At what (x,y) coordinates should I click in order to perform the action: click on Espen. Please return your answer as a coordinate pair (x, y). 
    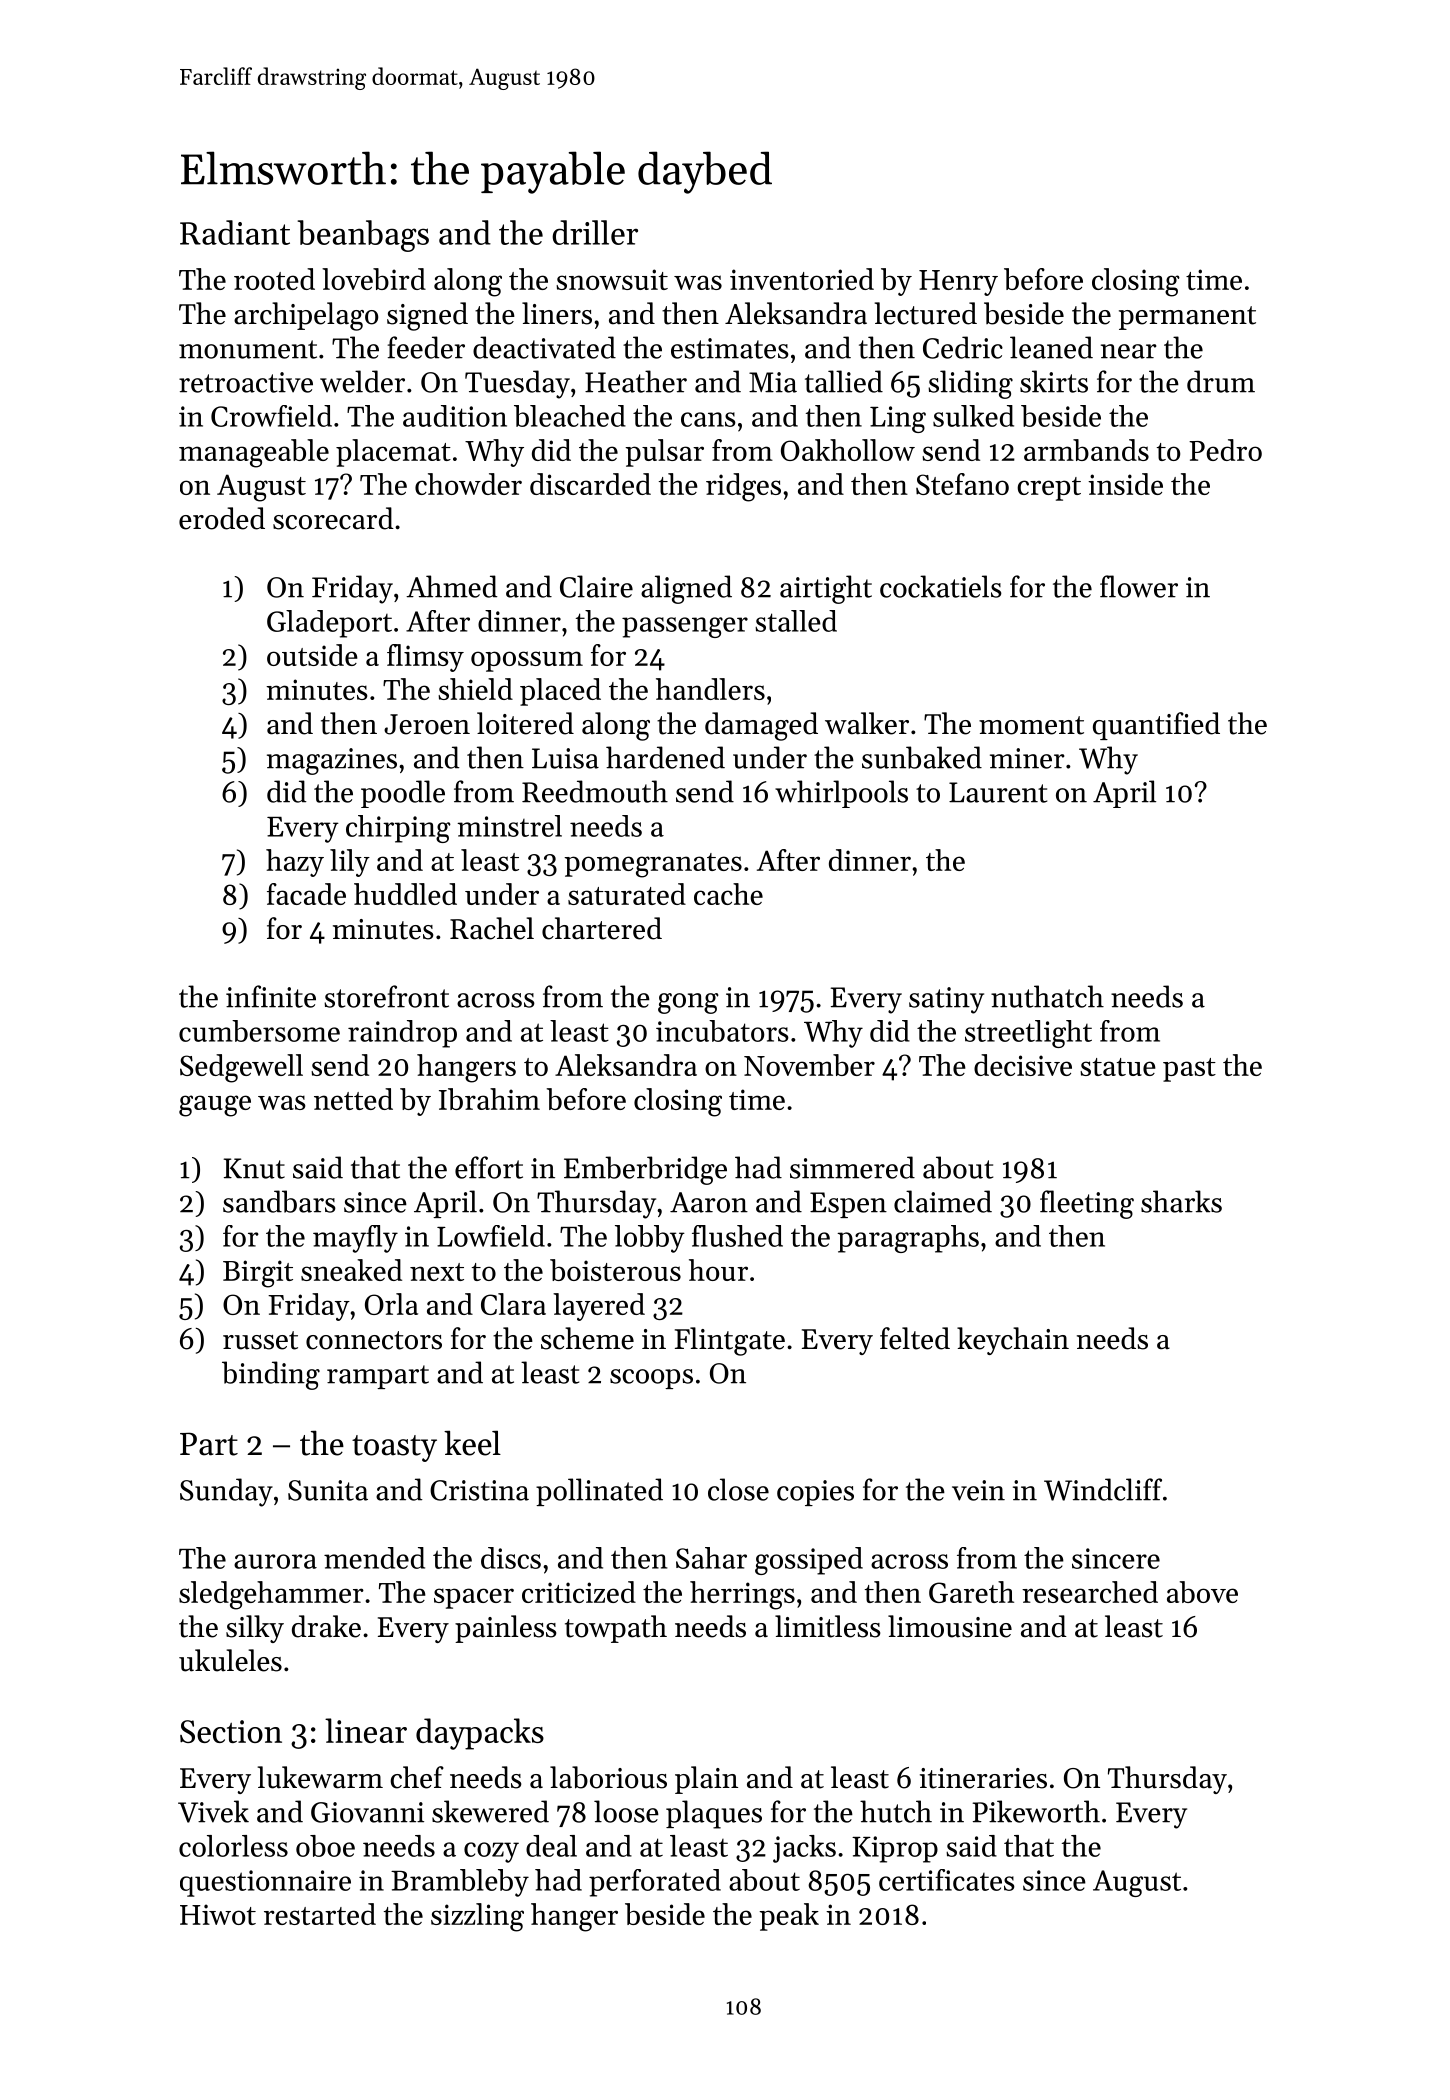
    Looking at the image, I should click on (848, 1205).
